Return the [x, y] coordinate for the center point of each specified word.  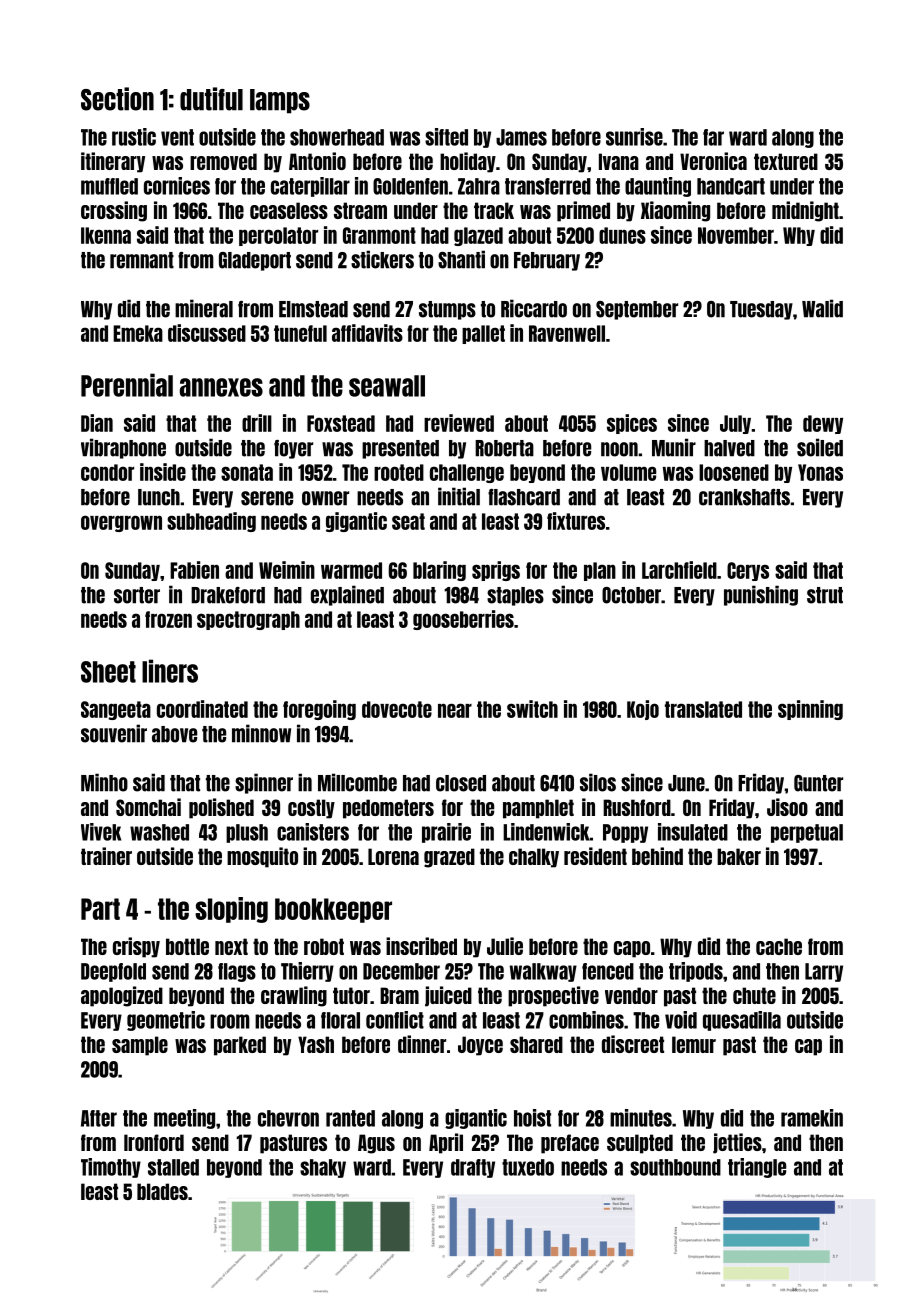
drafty [473, 1168]
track [494, 210]
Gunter [818, 783]
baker [739, 856]
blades [162, 1191]
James [521, 137]
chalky [534, 858]
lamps [280, 101]
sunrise [634, 137]
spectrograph [248, 620]
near [455, 710]
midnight [805, 211]
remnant [142, 260]
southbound [675, 1167]
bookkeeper [333, 910]
